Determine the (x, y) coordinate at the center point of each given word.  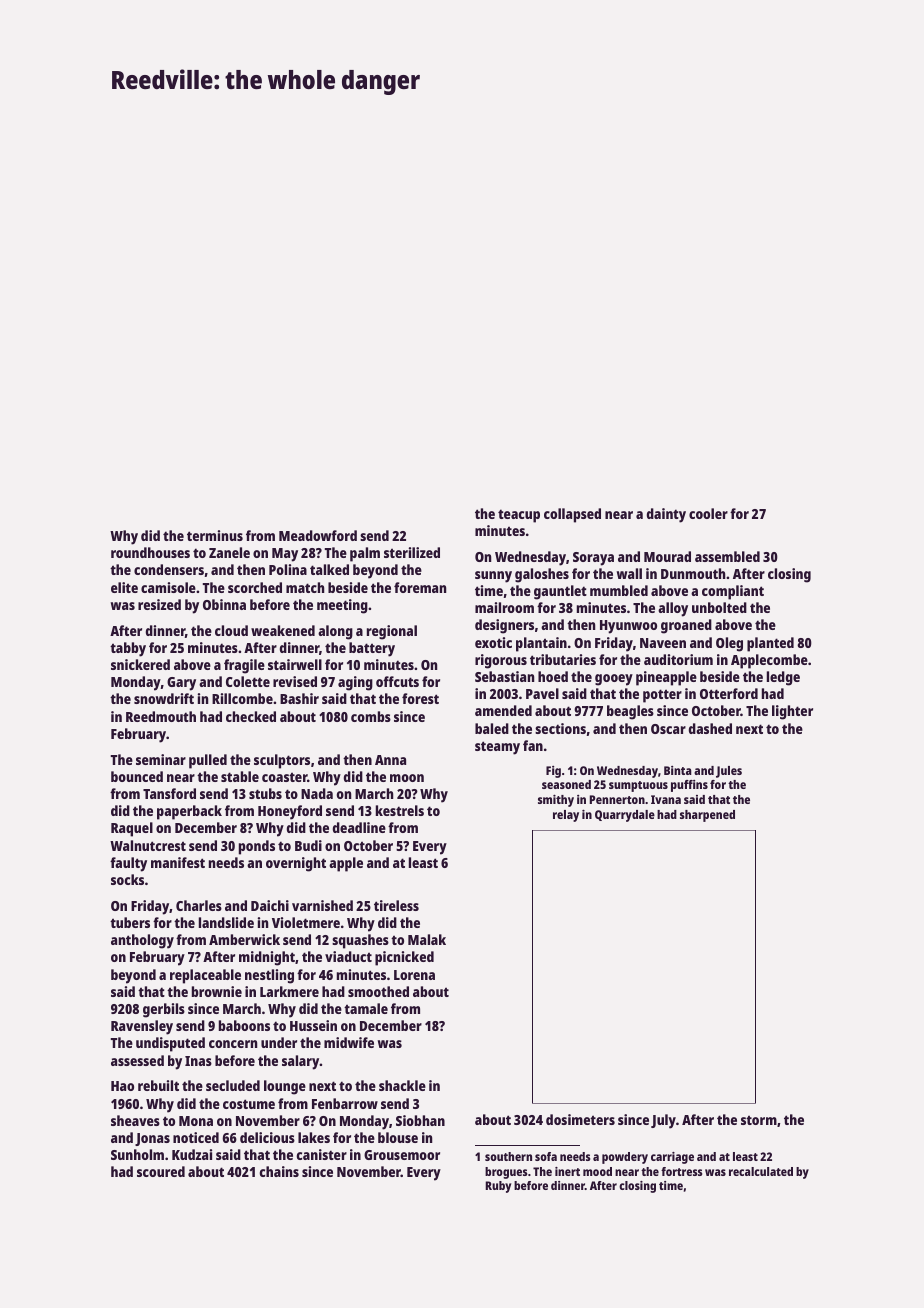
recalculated (761, 1171)
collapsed (572, 515)
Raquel (132, 829)
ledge (783, 678)
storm (759, 1120)
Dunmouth (693, 573)
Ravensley (142, 1027)
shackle (402, 1085)
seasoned (566, 784)
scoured (161, 1171)
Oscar (668, 729)
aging (355, 683)
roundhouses (150, 552)
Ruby (498, 1187)
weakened (283, 630)
